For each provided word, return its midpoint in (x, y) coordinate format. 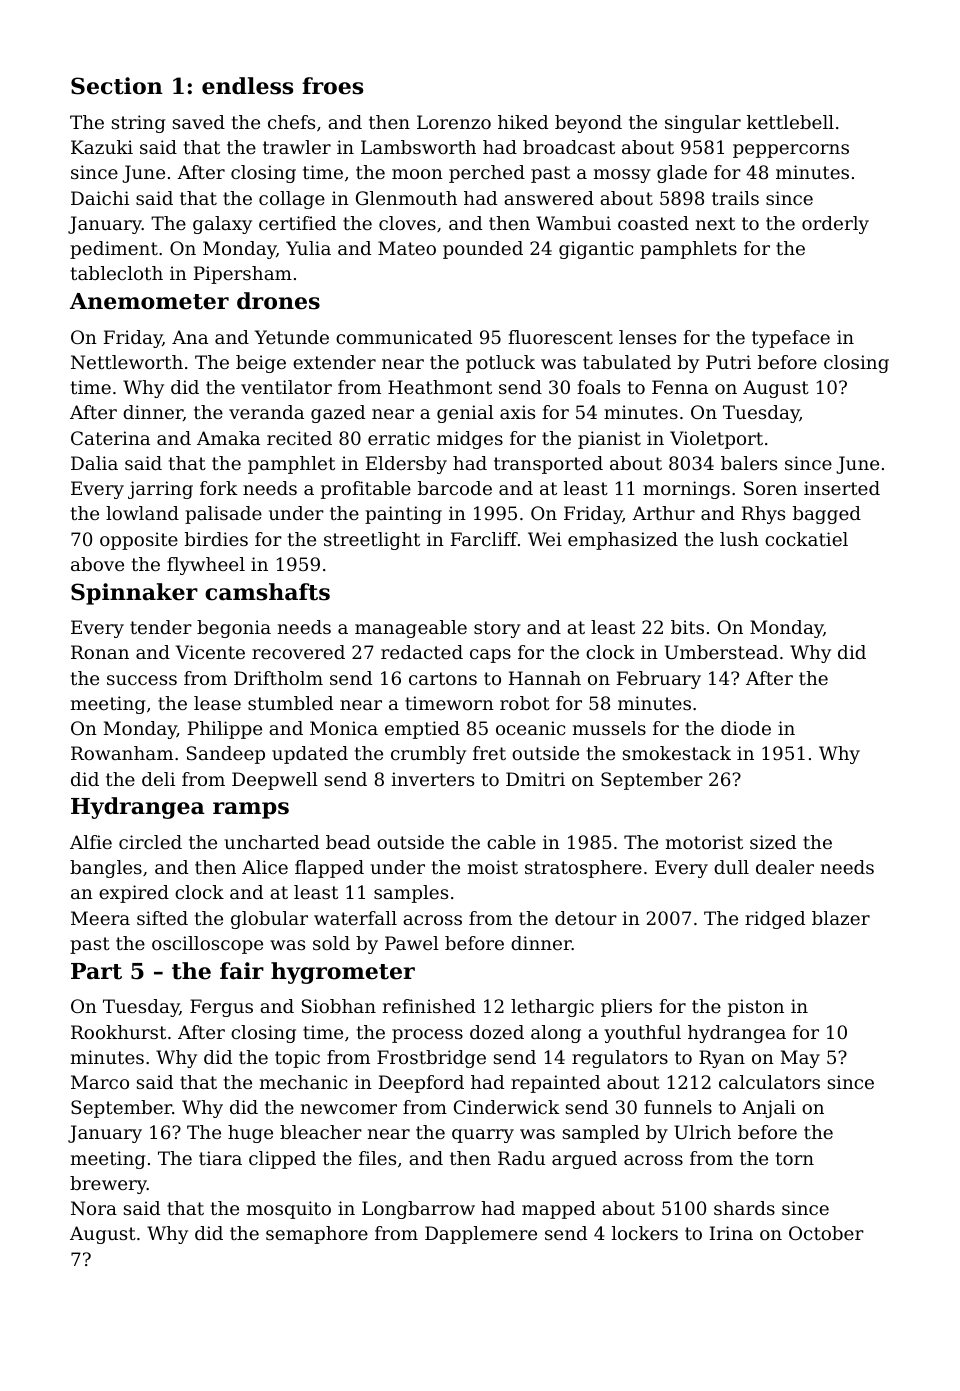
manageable (411, 629)
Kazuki (102, 147)
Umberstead (721, 652)
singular (703, 124)
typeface (791, 339)
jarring (160, 490)
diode (746, 728)
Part (96, 971)
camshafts (267, 592)
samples (411, 894)
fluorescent (560, 337)
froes (332, 86)
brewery (108, 1185)
